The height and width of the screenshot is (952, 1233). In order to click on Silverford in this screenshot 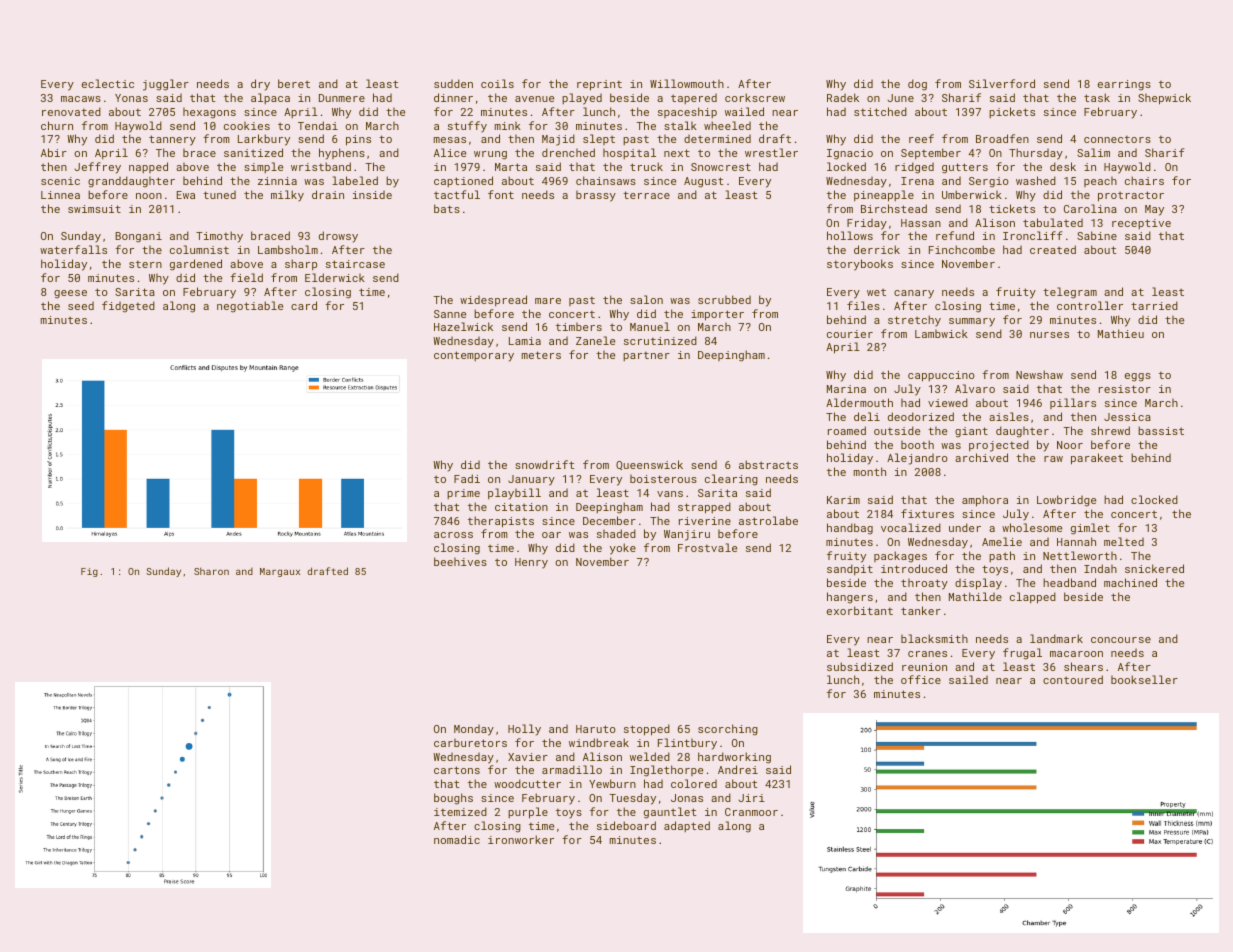, I will do `click(1002, 83)`.
